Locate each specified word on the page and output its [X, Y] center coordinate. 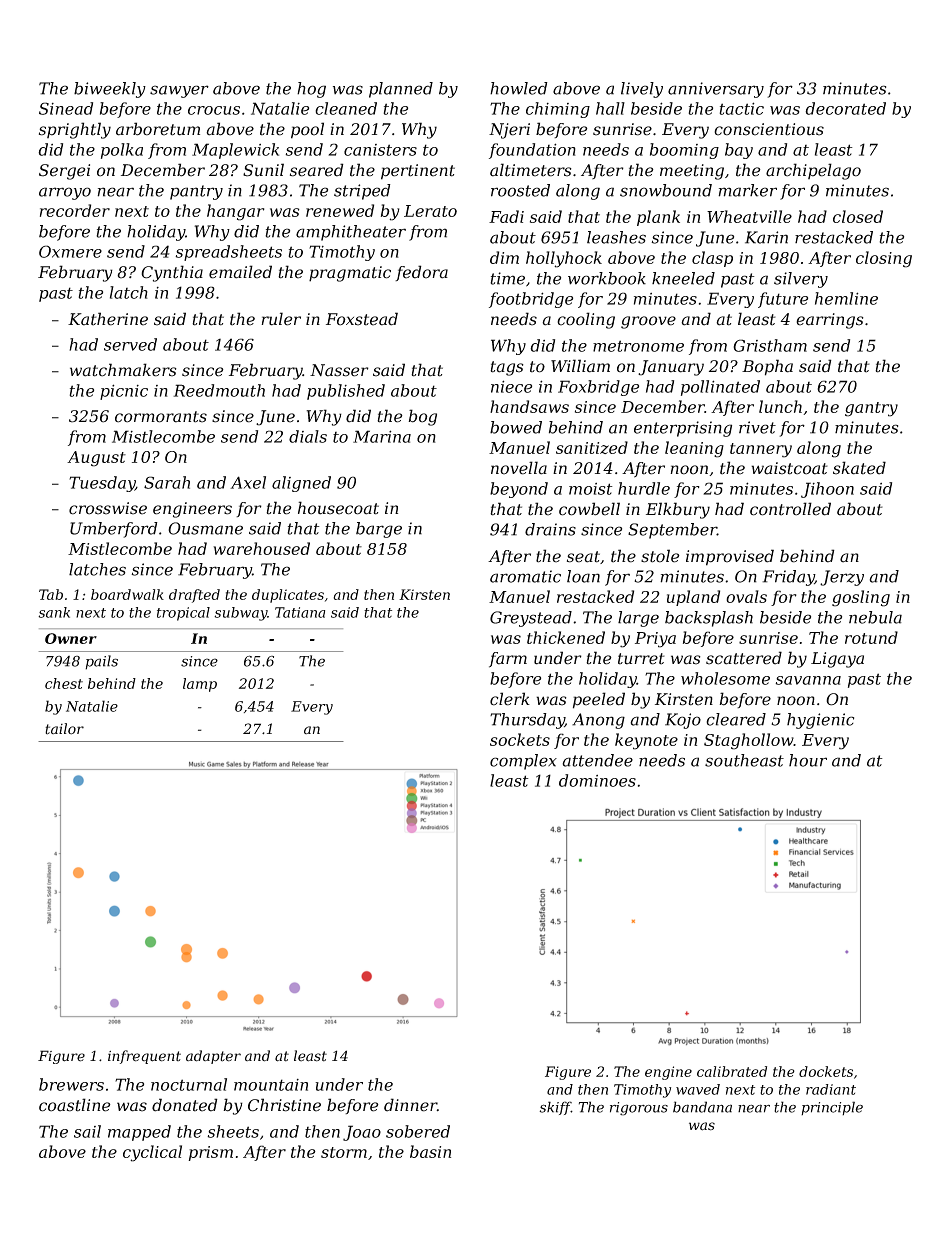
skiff [555, 1108]
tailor [64, 729]
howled [519, 88]
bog [422, 417]
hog [311, 90]
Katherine [108, 319]
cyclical [152, 1153]
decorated [845, 108]
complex [523, 762]
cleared [736, 719]
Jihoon [827, 490]
